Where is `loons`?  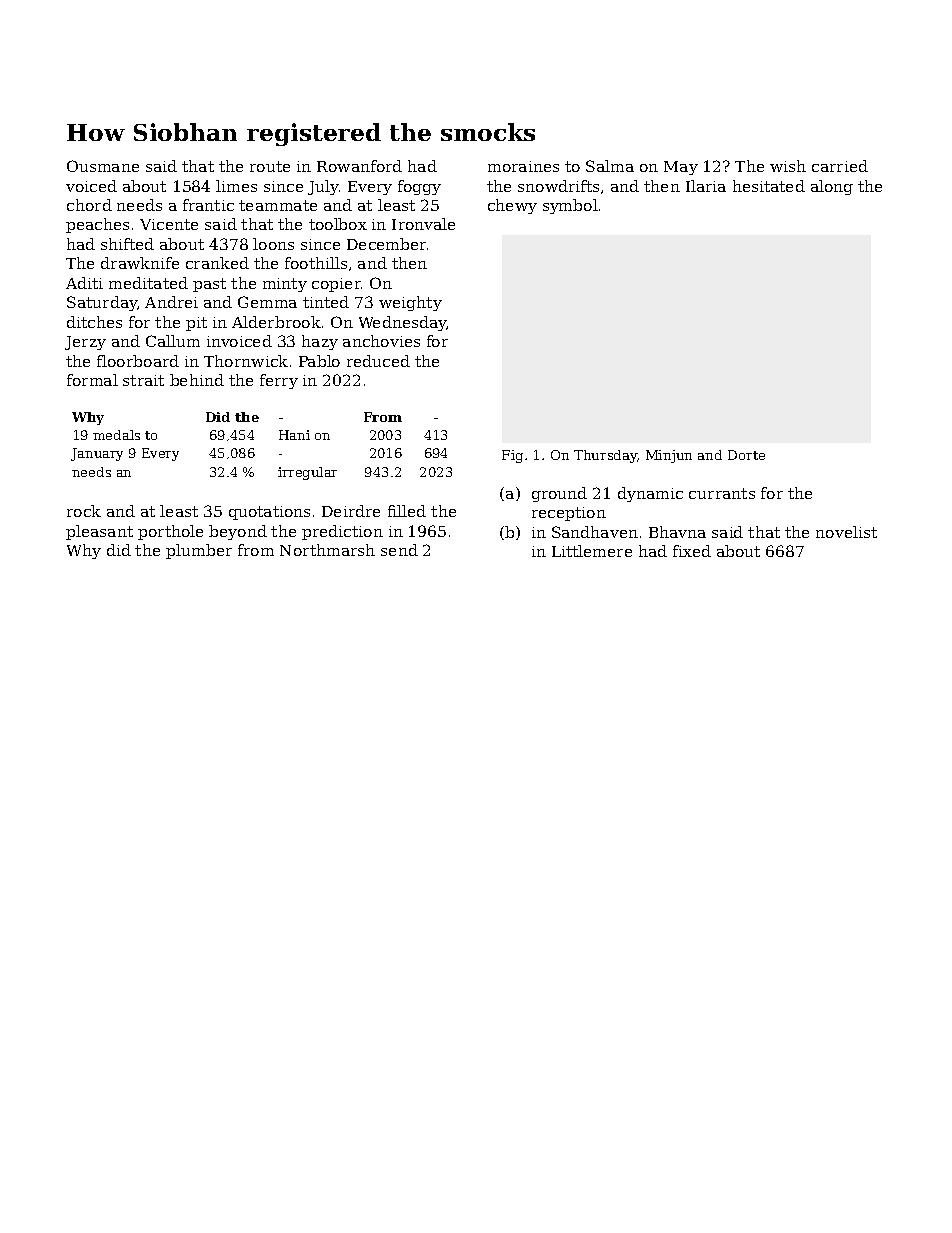 loons is located at coordinates (273, 244).
